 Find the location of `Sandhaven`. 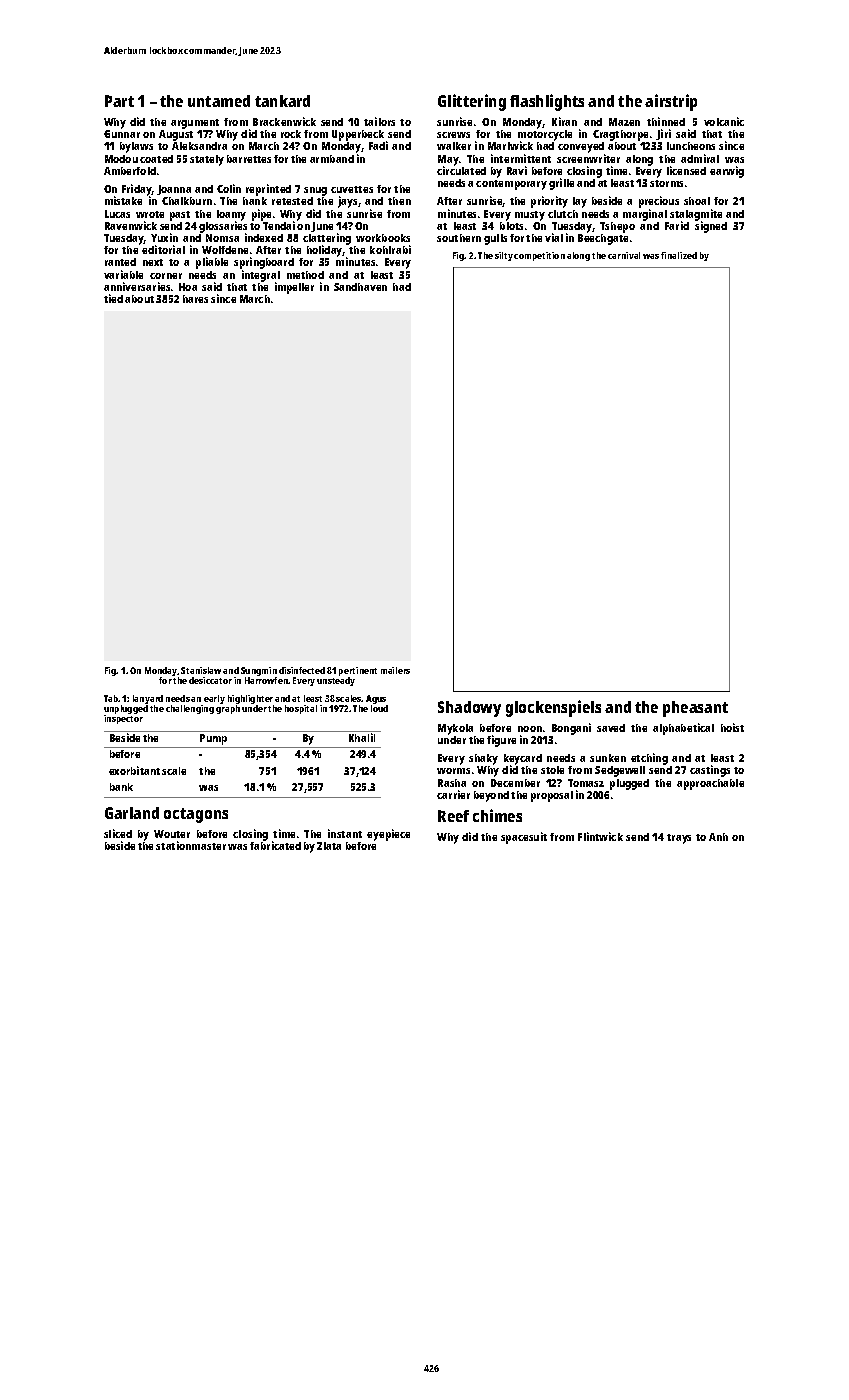

Sandhaven is located at coordinates (360, 287).
